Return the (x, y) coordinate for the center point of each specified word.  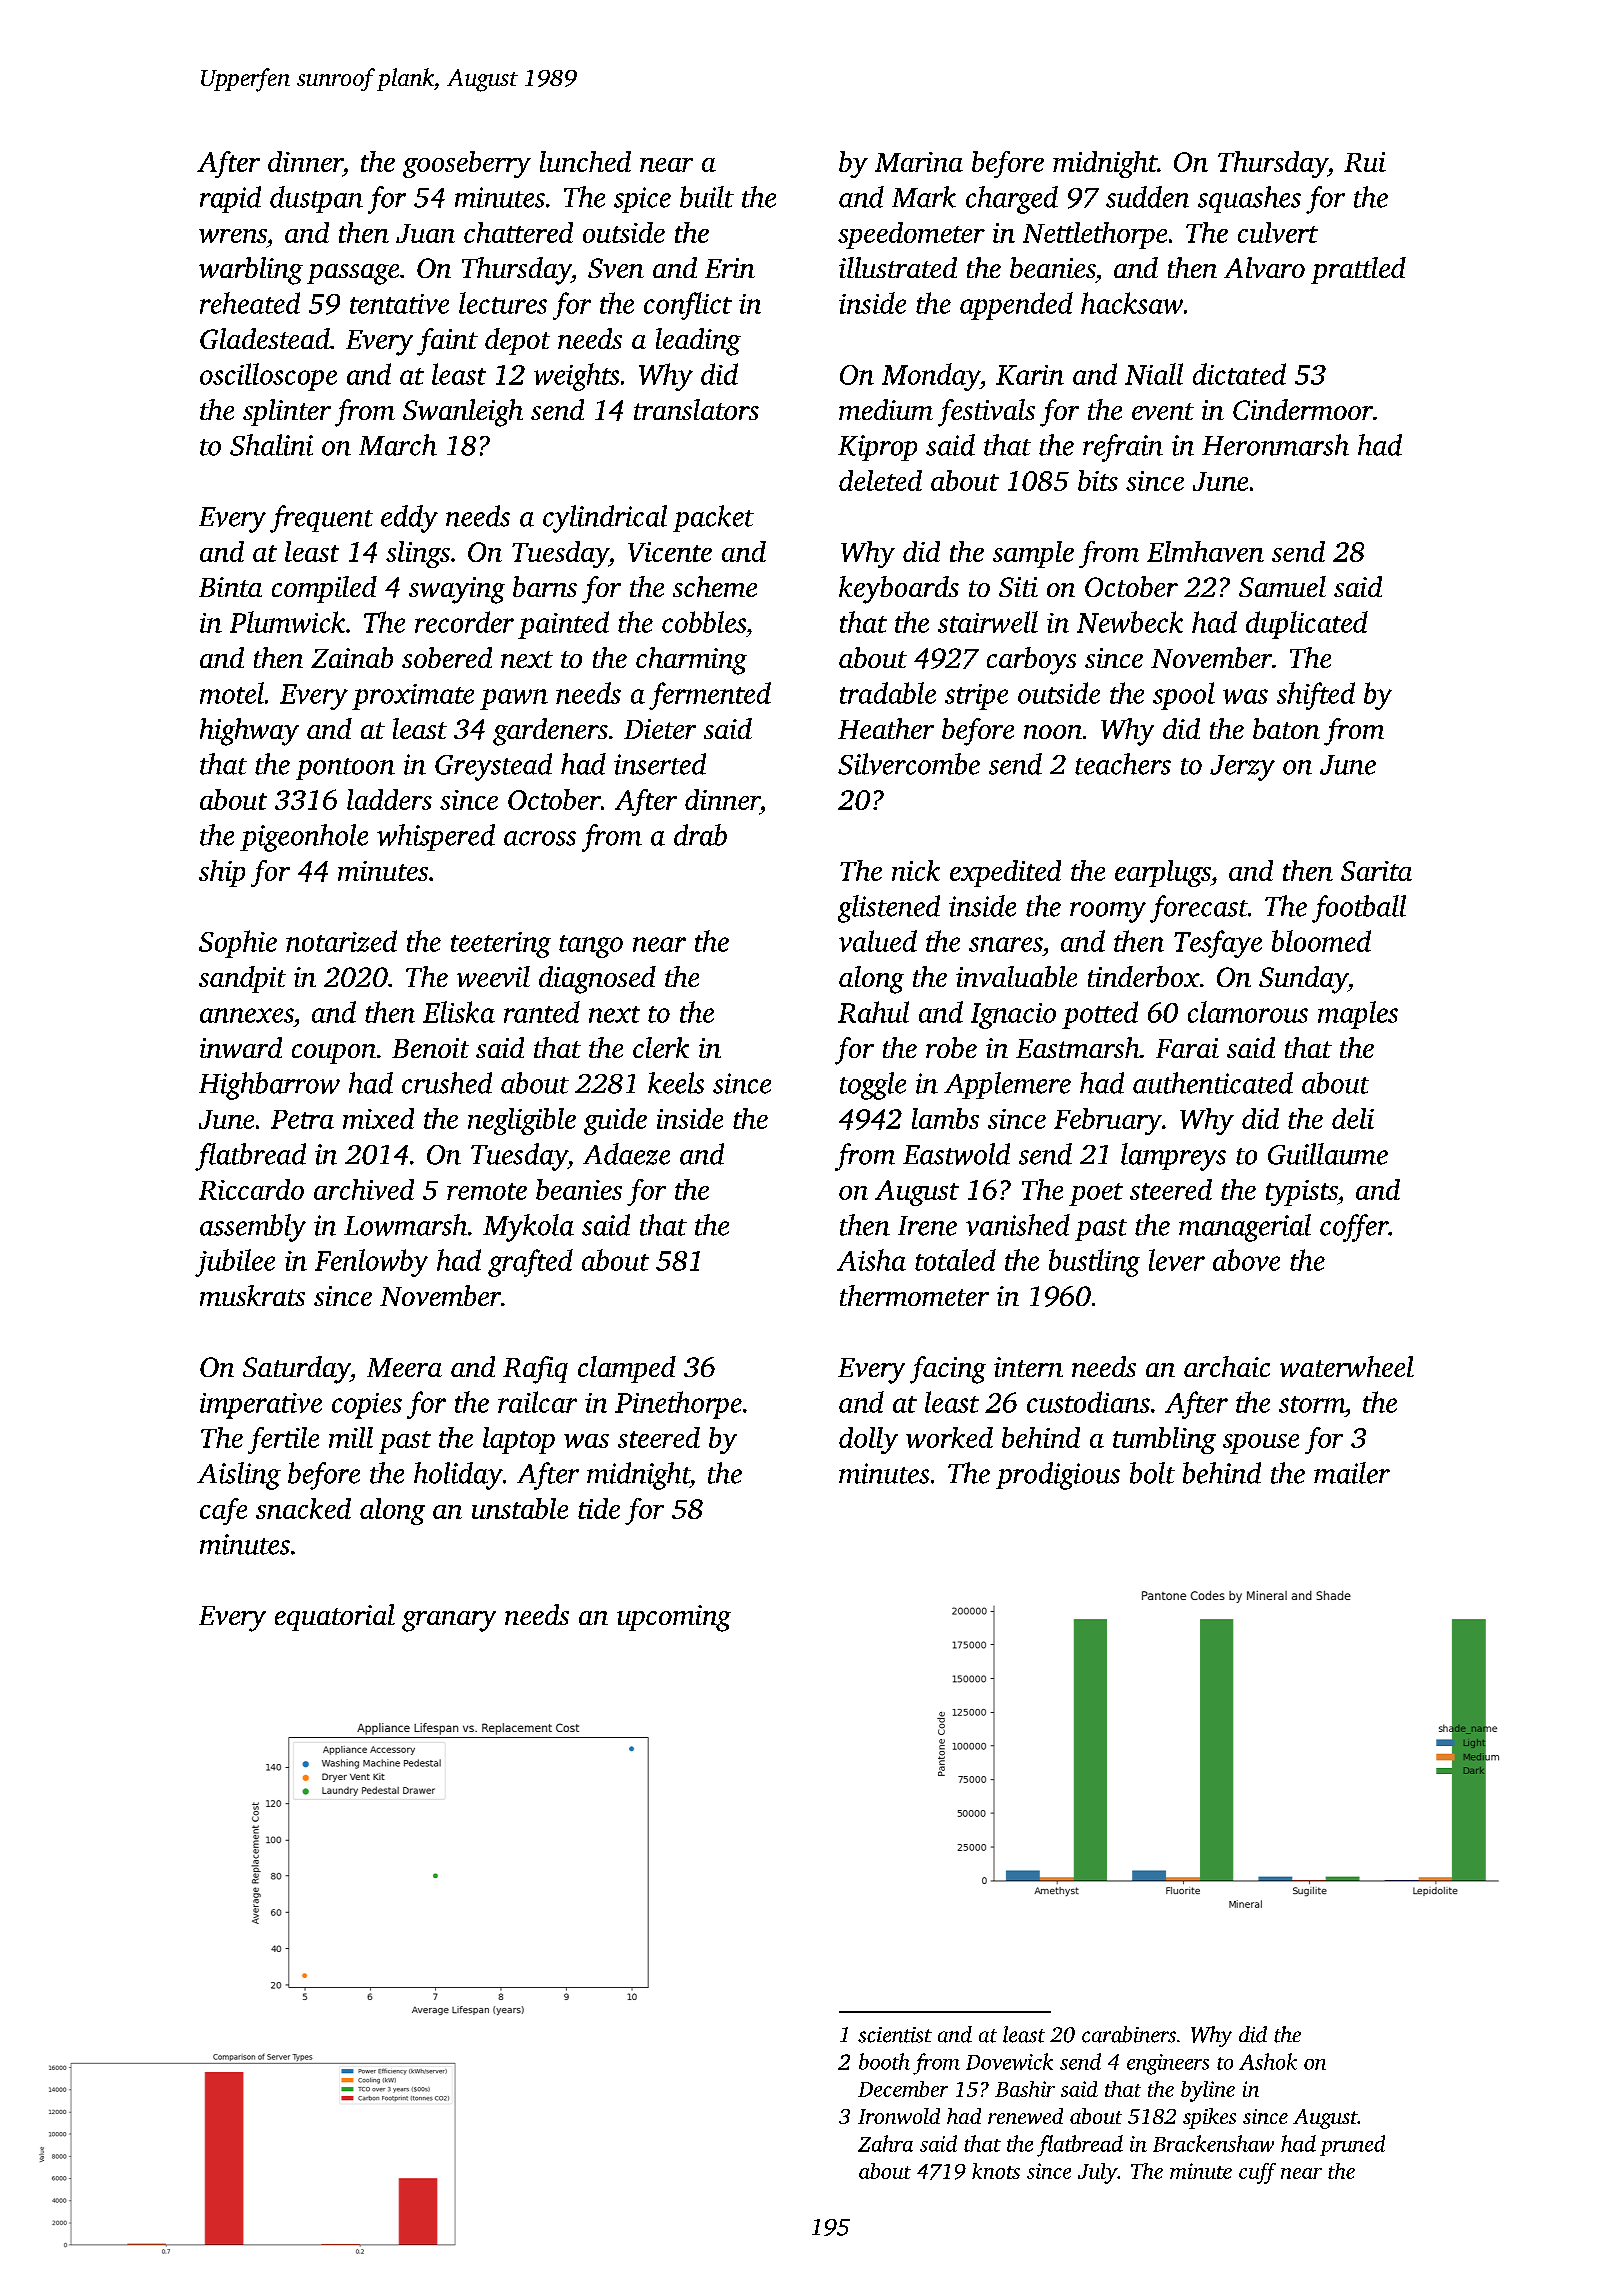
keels (676, 1083)
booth (884, 2061)
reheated (250, 303)
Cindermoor (1303, 409)
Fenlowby (371, 1263)
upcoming (674, 1618)
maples (1358, 1015)
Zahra (885, 2143)
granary (449, 1621)
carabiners (1129, 2034)
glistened (889, 909)
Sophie (238, 944)
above (1246, 1260)
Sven (616, 268)
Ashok (1268, 2061)
